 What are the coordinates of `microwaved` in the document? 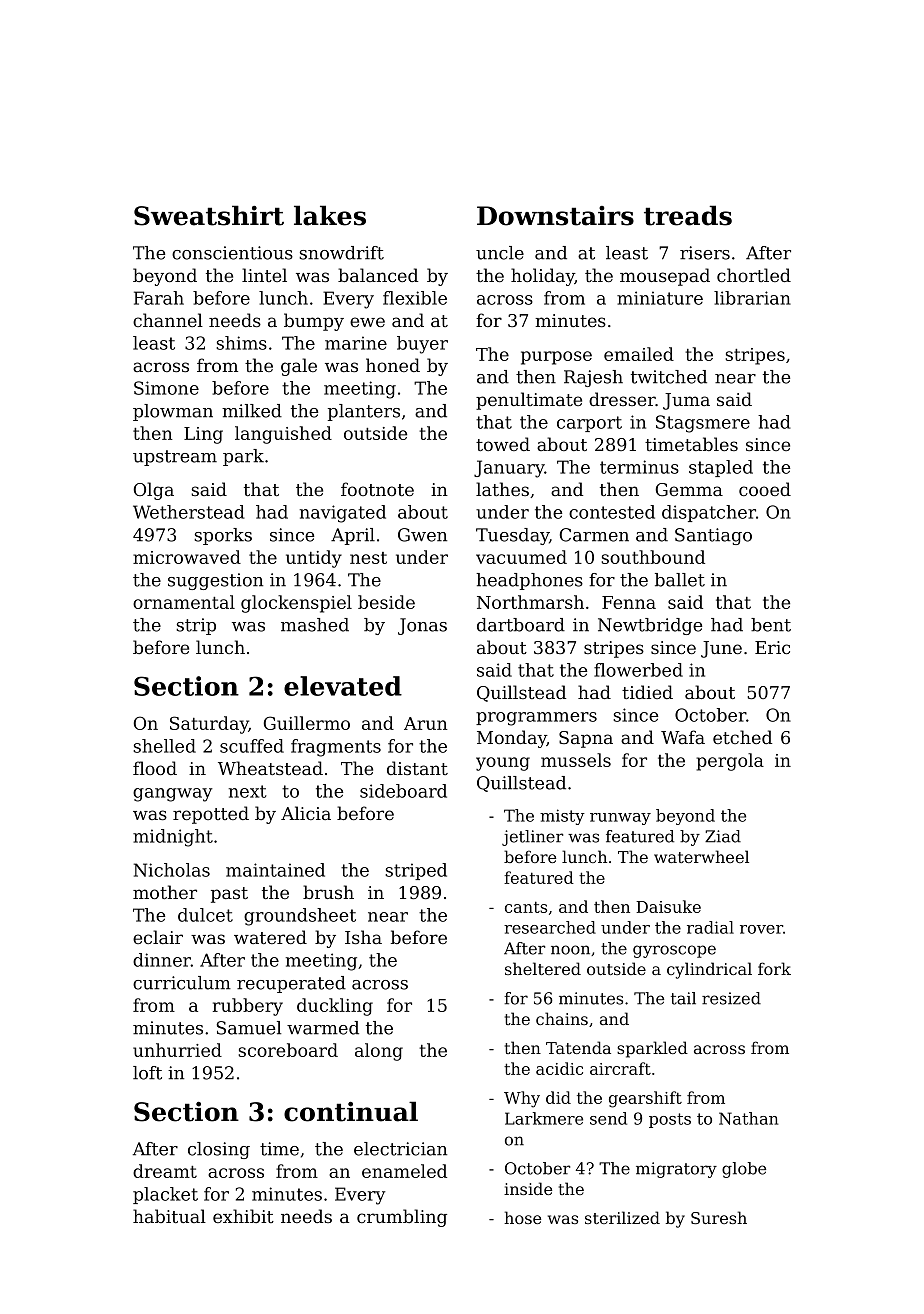 It's located at (187, 557).
